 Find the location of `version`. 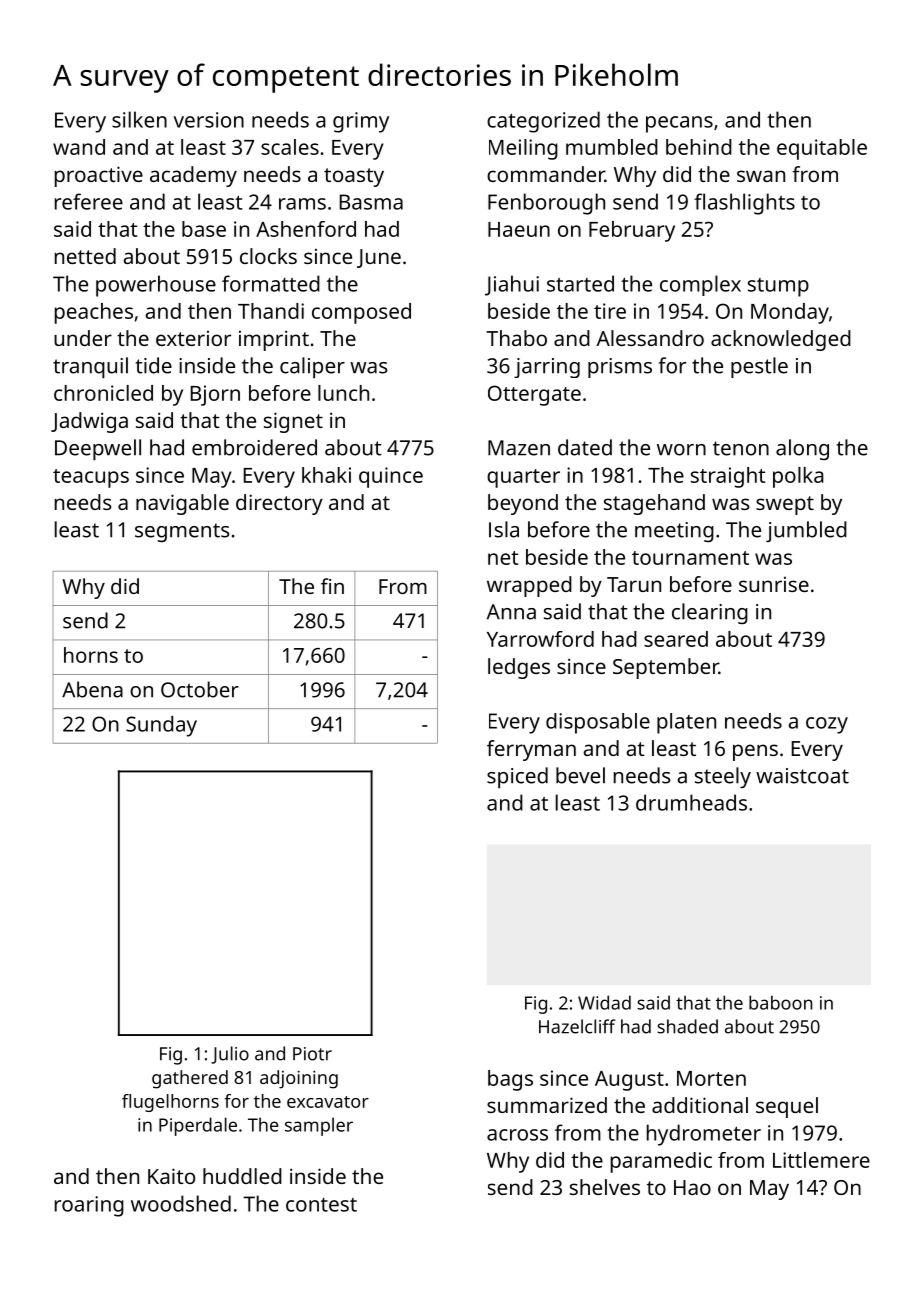

version is located at coordinates (208, 120).
